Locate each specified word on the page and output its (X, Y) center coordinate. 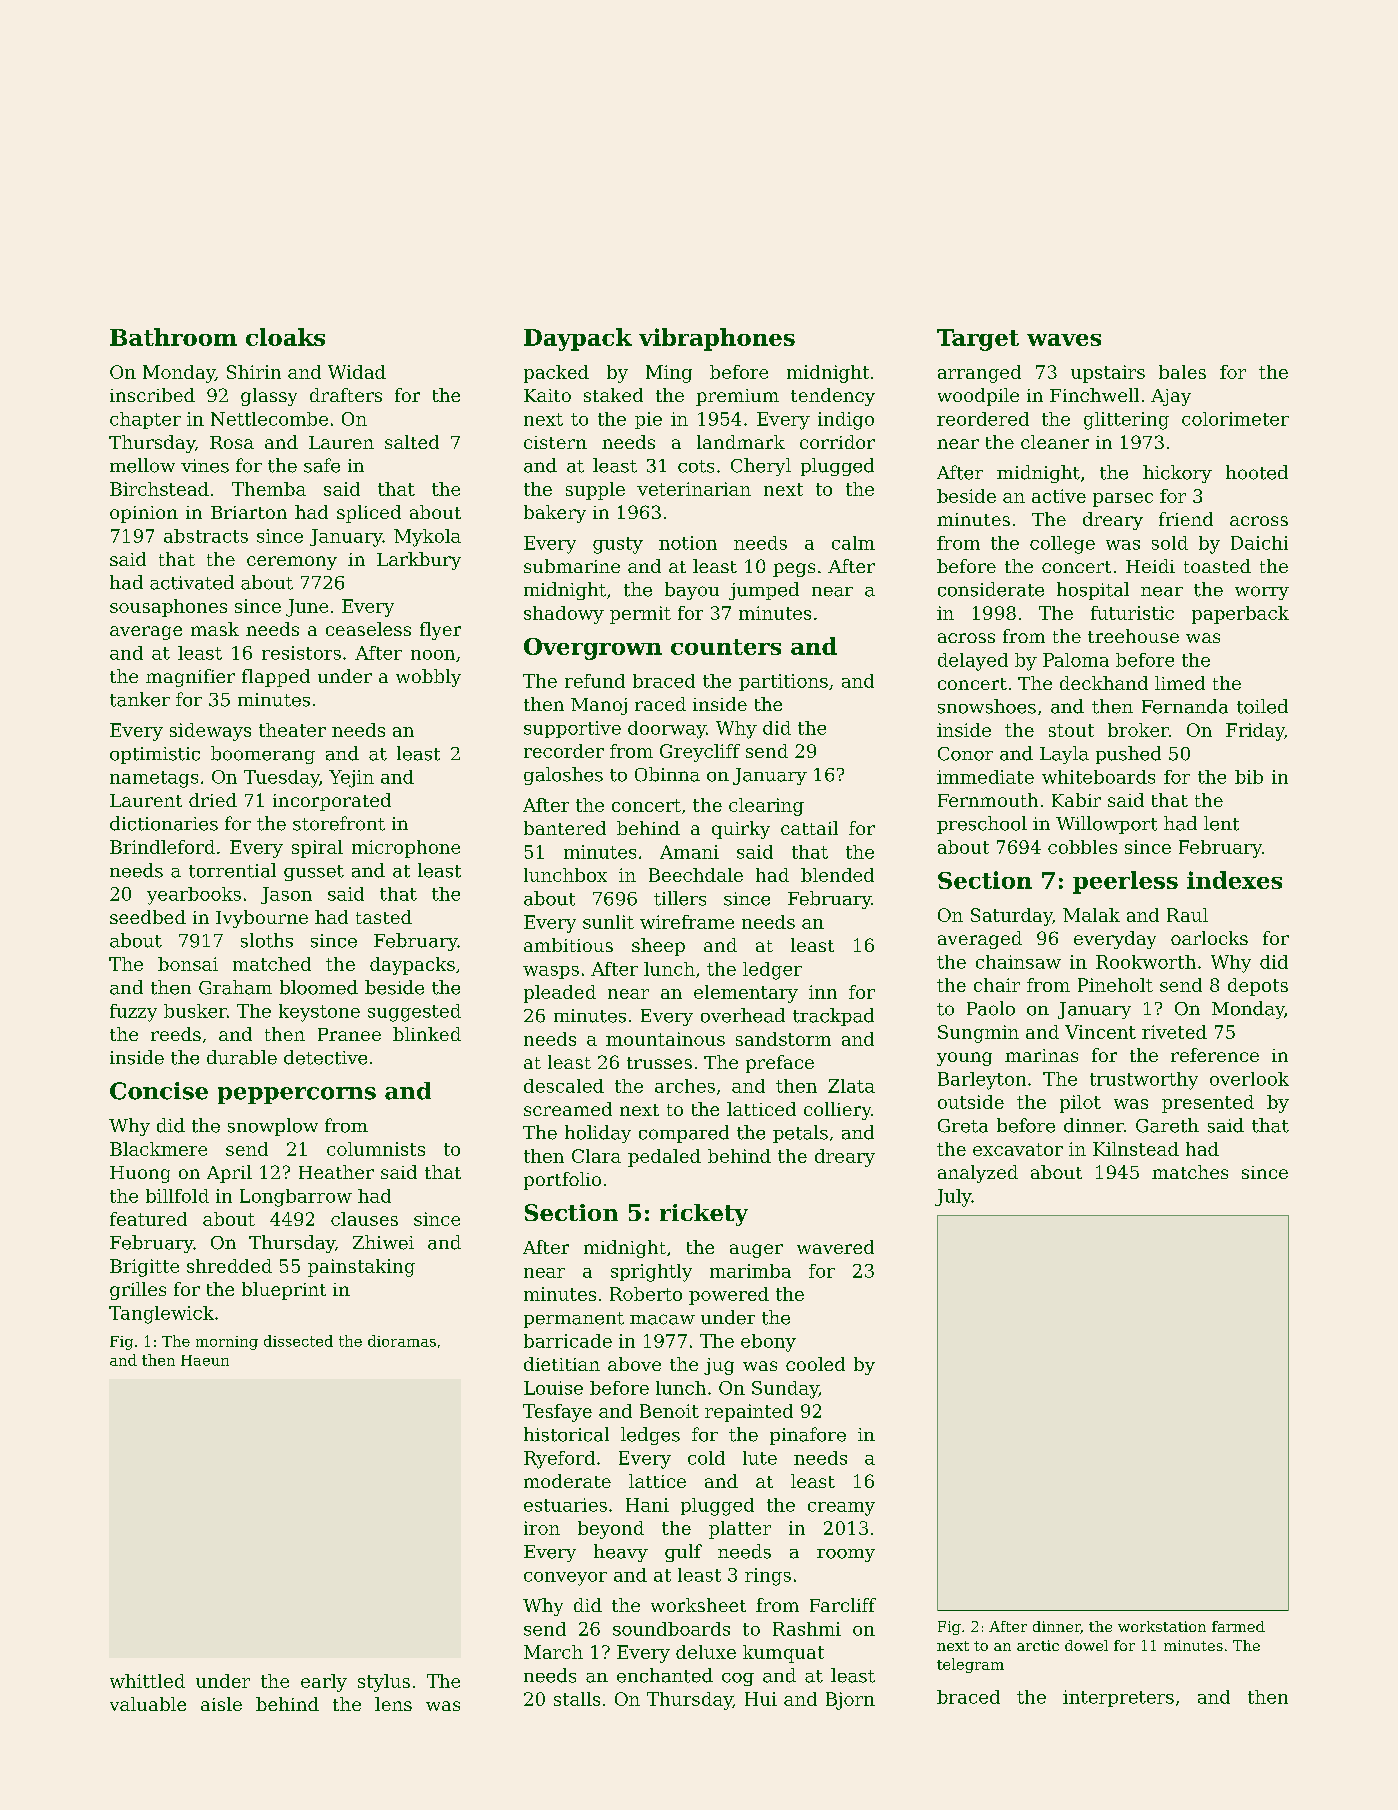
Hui (761, 1699)
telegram (970, 1665)
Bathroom (173, 337)
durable (242, 1057)
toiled (1262, 706)
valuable (148, 1704)
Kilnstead (1136, 1149)
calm (853, 543)
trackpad (833, 1017)
